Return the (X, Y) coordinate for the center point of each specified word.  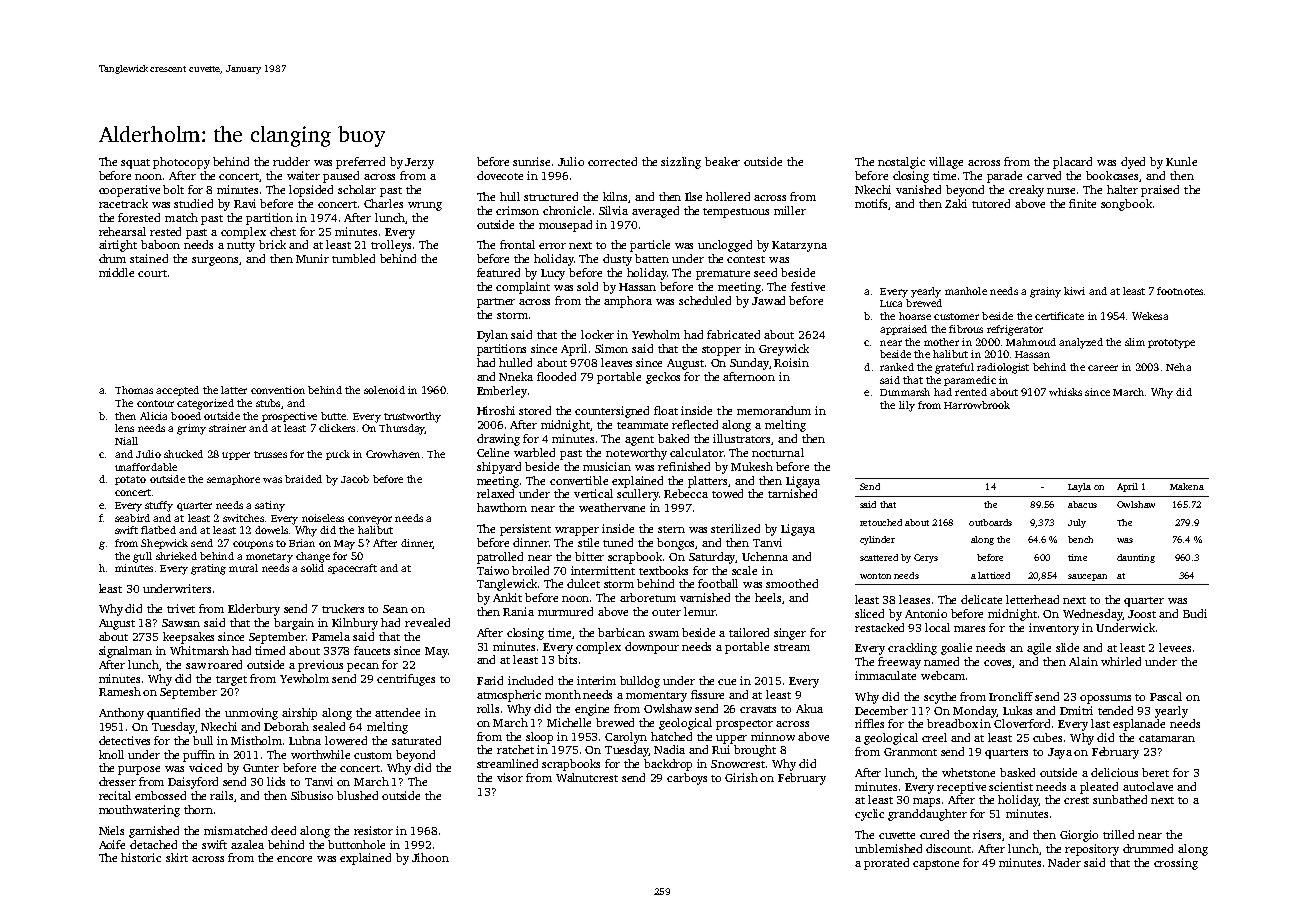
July (1077, 523)
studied (193, 203)
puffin (199, 756)
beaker (722, 161)
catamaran (1167, 738)
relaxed (495, 493)
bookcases (1113, 176)
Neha (1178, 367)
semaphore (233, 480)
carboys (687, 779)
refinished (684, 466)
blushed (357, 795)
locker (597, 334)
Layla (1079, 487)
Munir (312, 258)
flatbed (158, 530)
